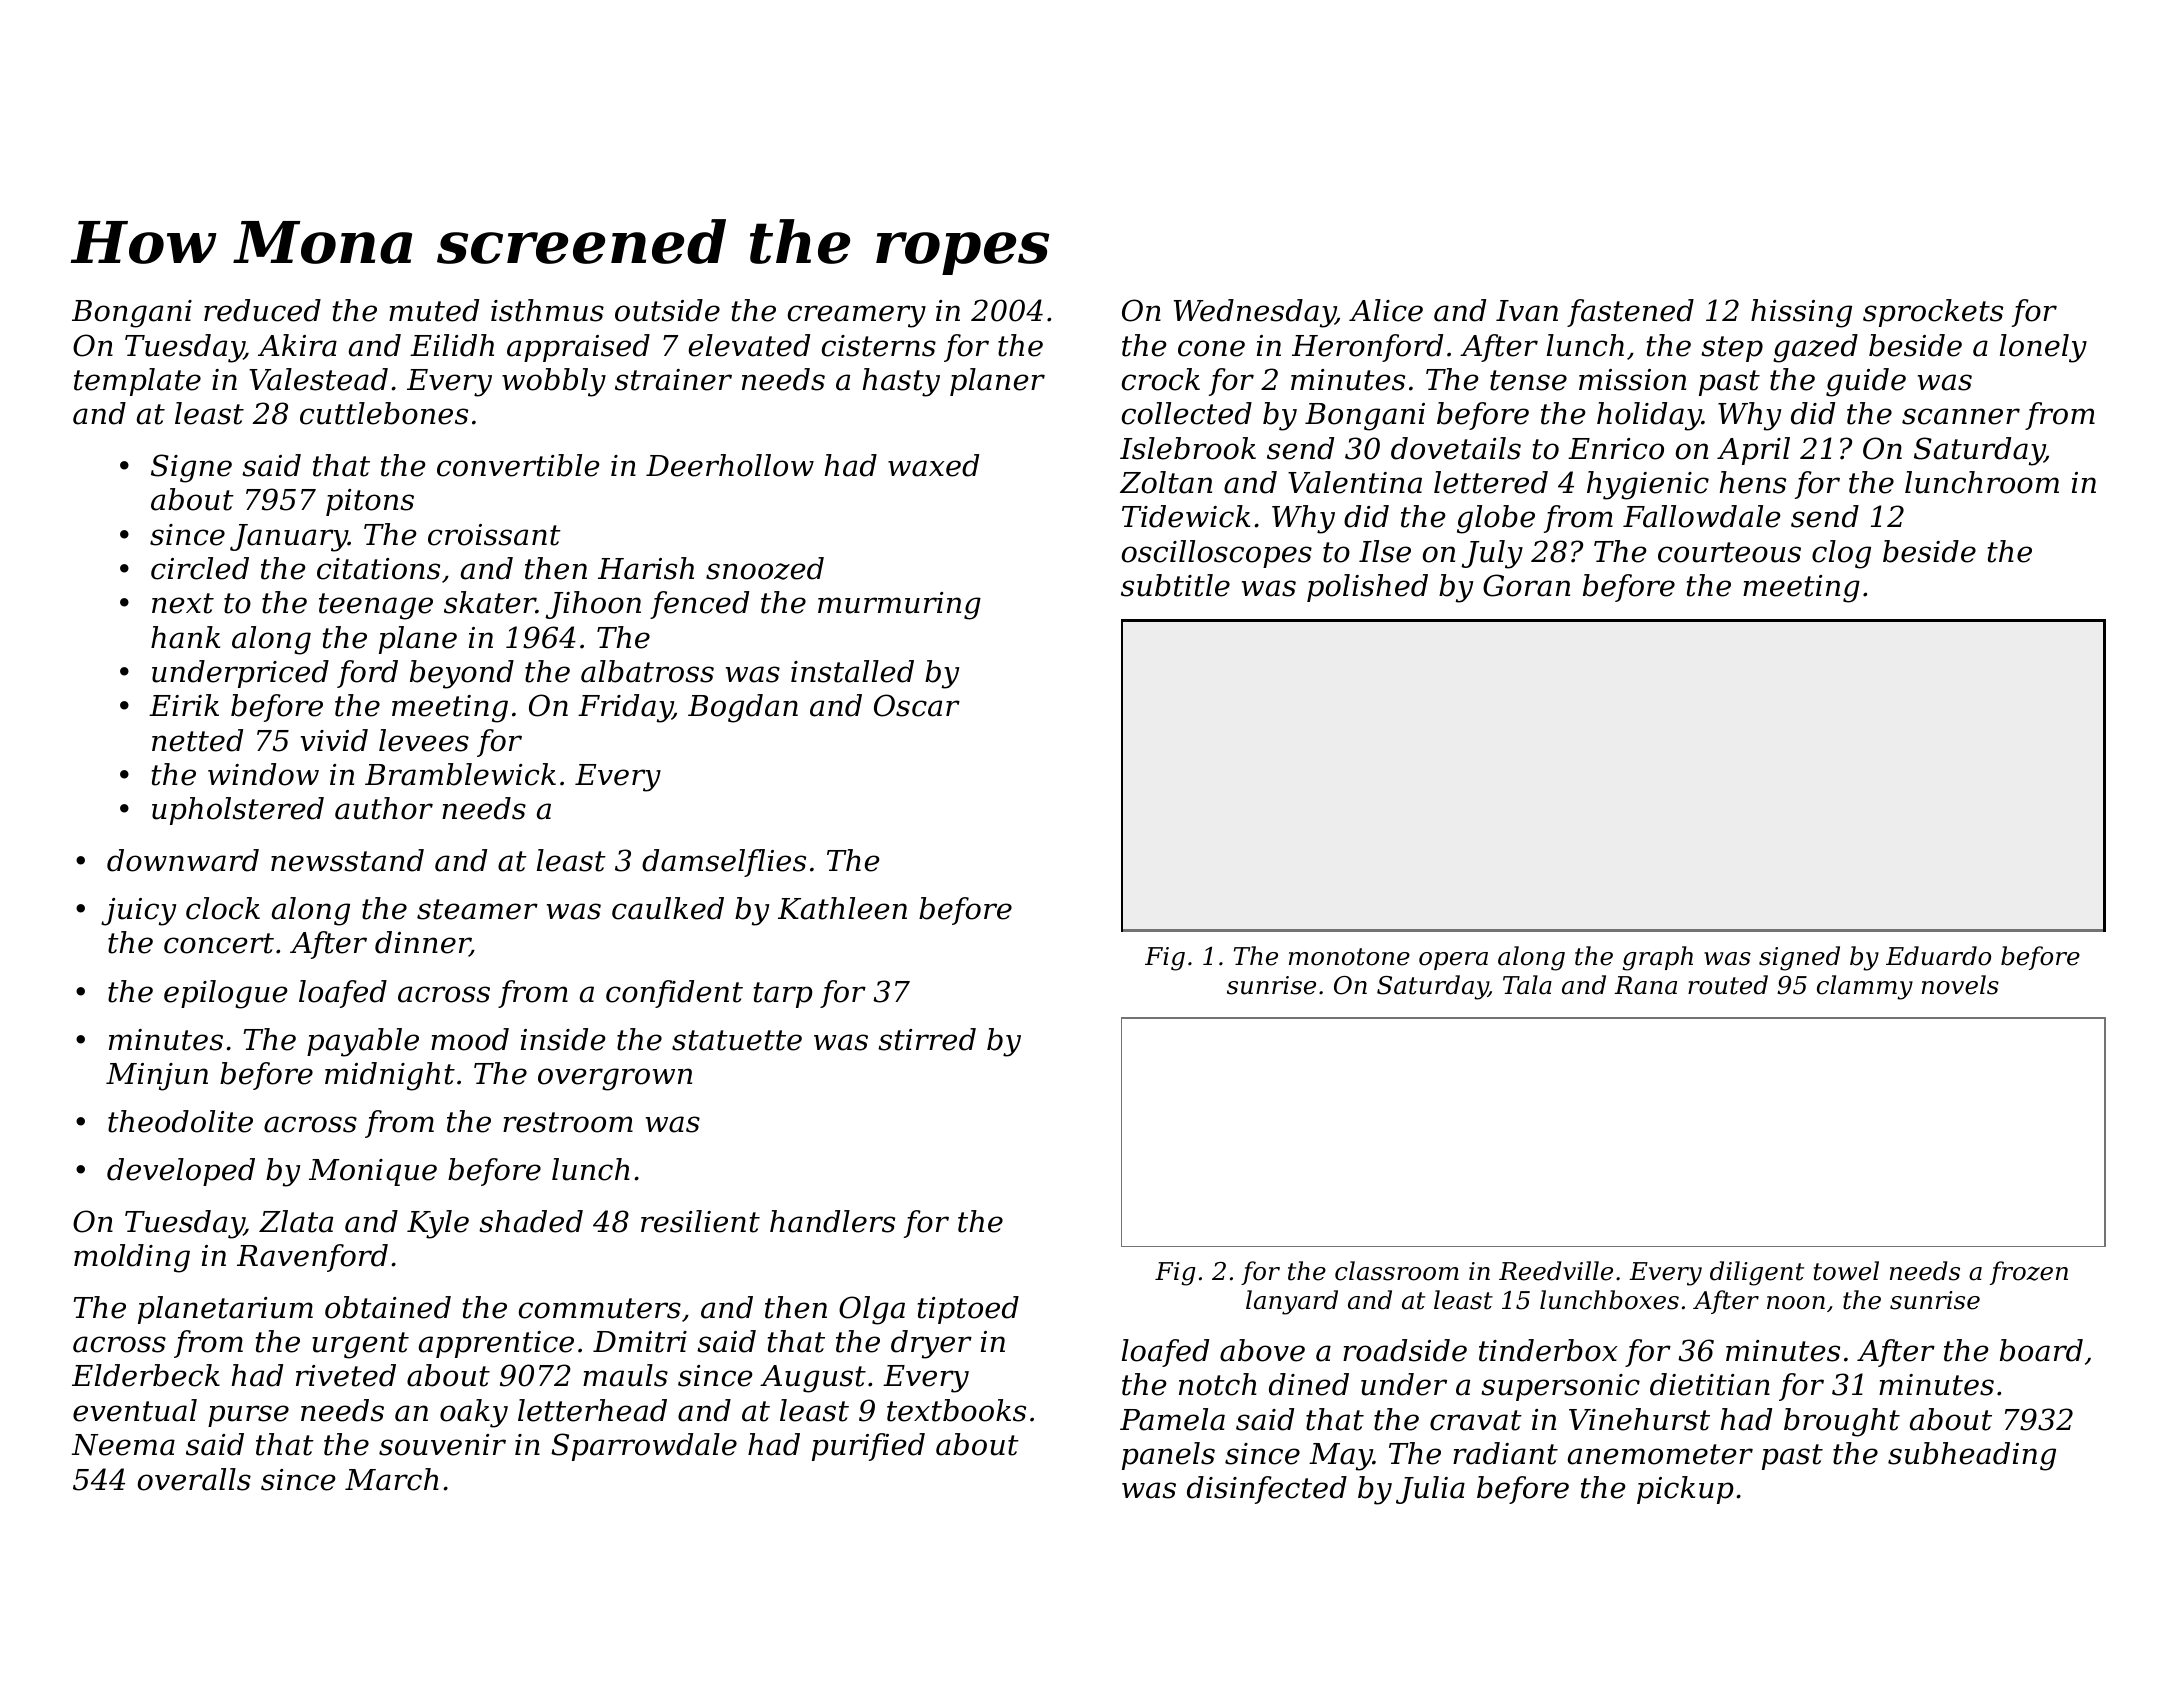 The width and height of the image is (2178, 1683). What do you see at coordinates (1933, 313) in the image?
I see `sprockets` at bounding box center [1933, 313].
